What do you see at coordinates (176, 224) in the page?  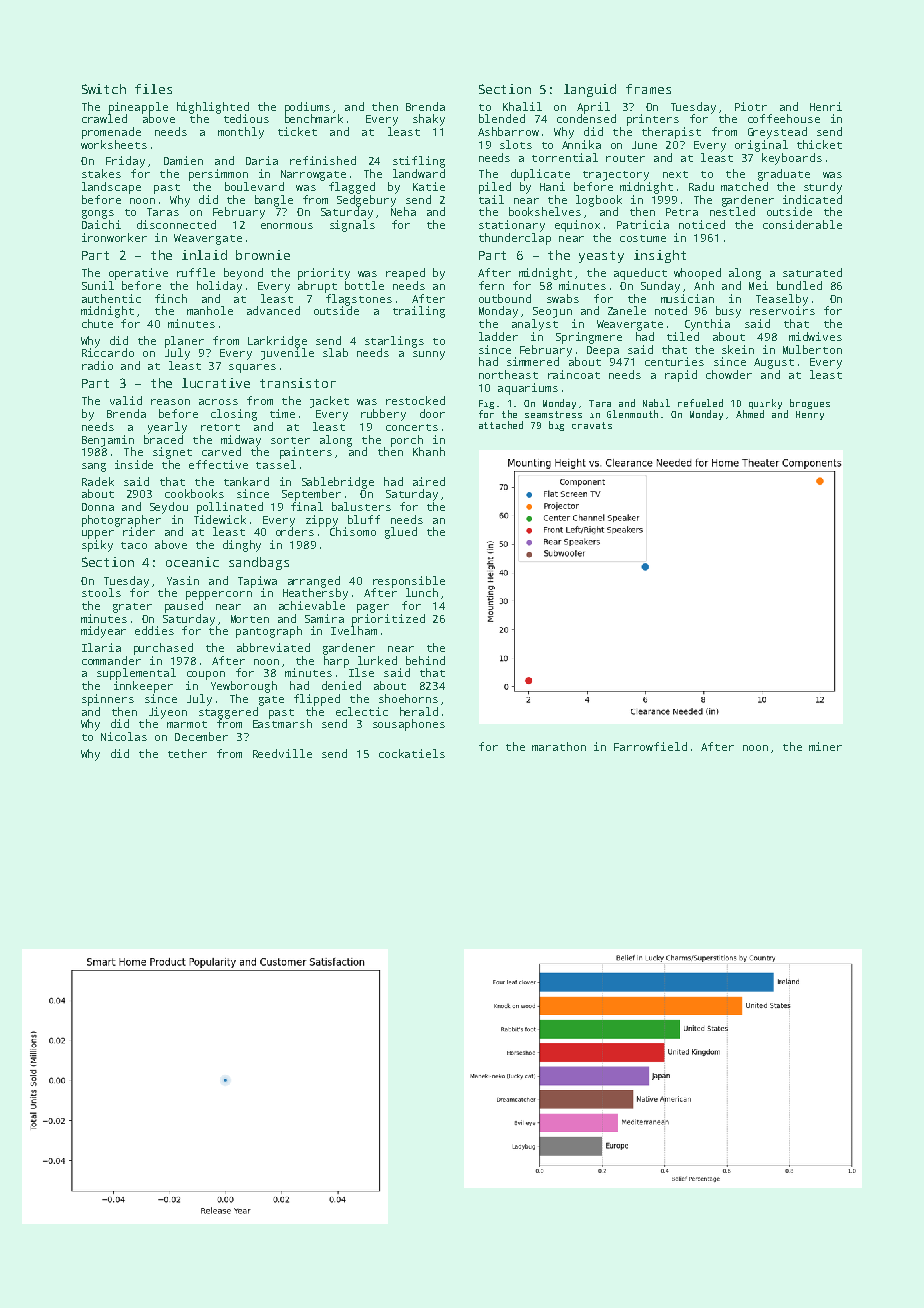 I see `disconnected` at bounding box center [176, 224].
